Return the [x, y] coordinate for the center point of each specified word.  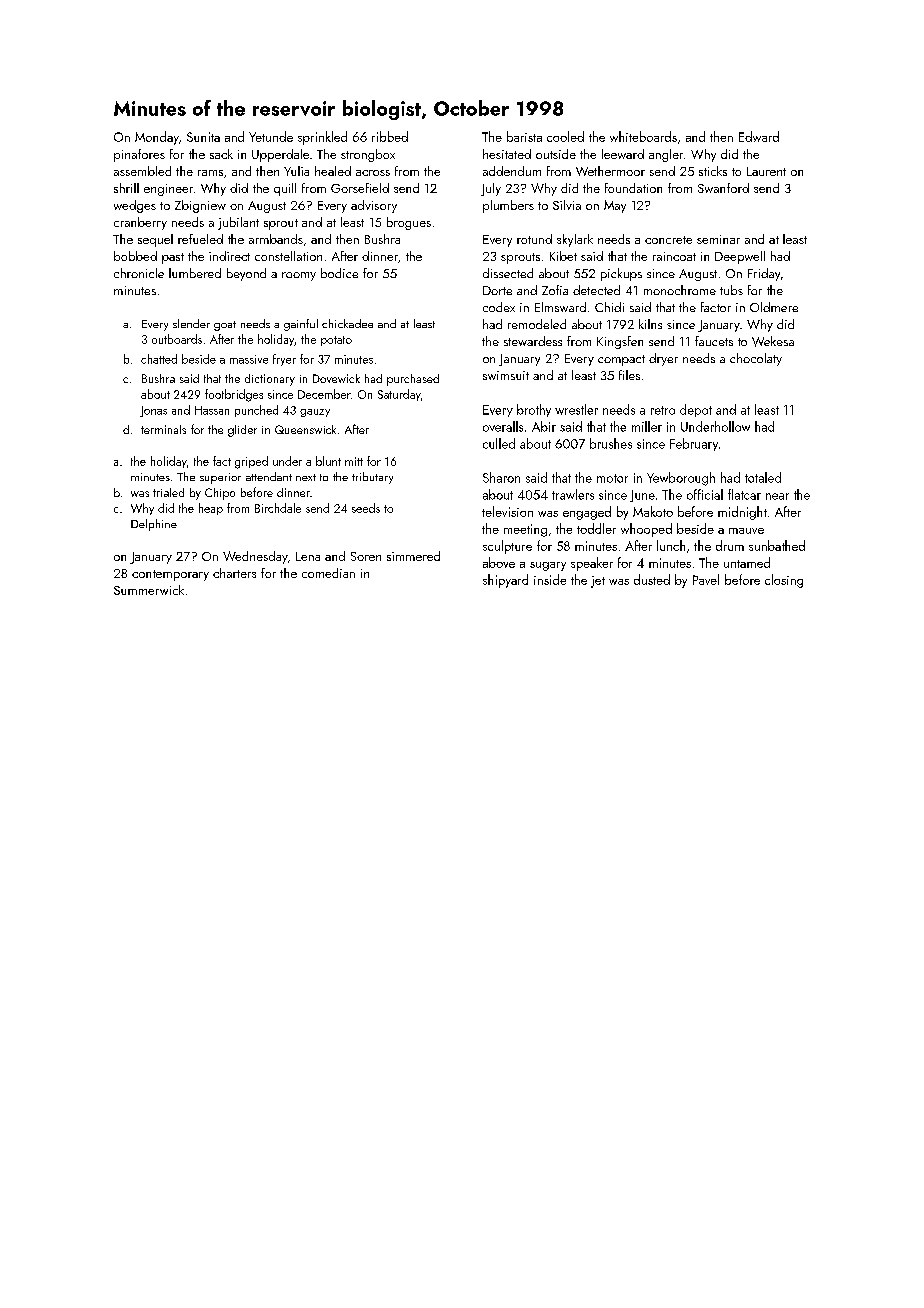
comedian [328, 573]
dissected [508, 273]
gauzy [315, 413]
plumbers [508, 206]
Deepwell [740, 257]
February [694, 444]
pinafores [139, 155]
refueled [200, 239]
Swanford [723, 188]
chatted [159, 359]
